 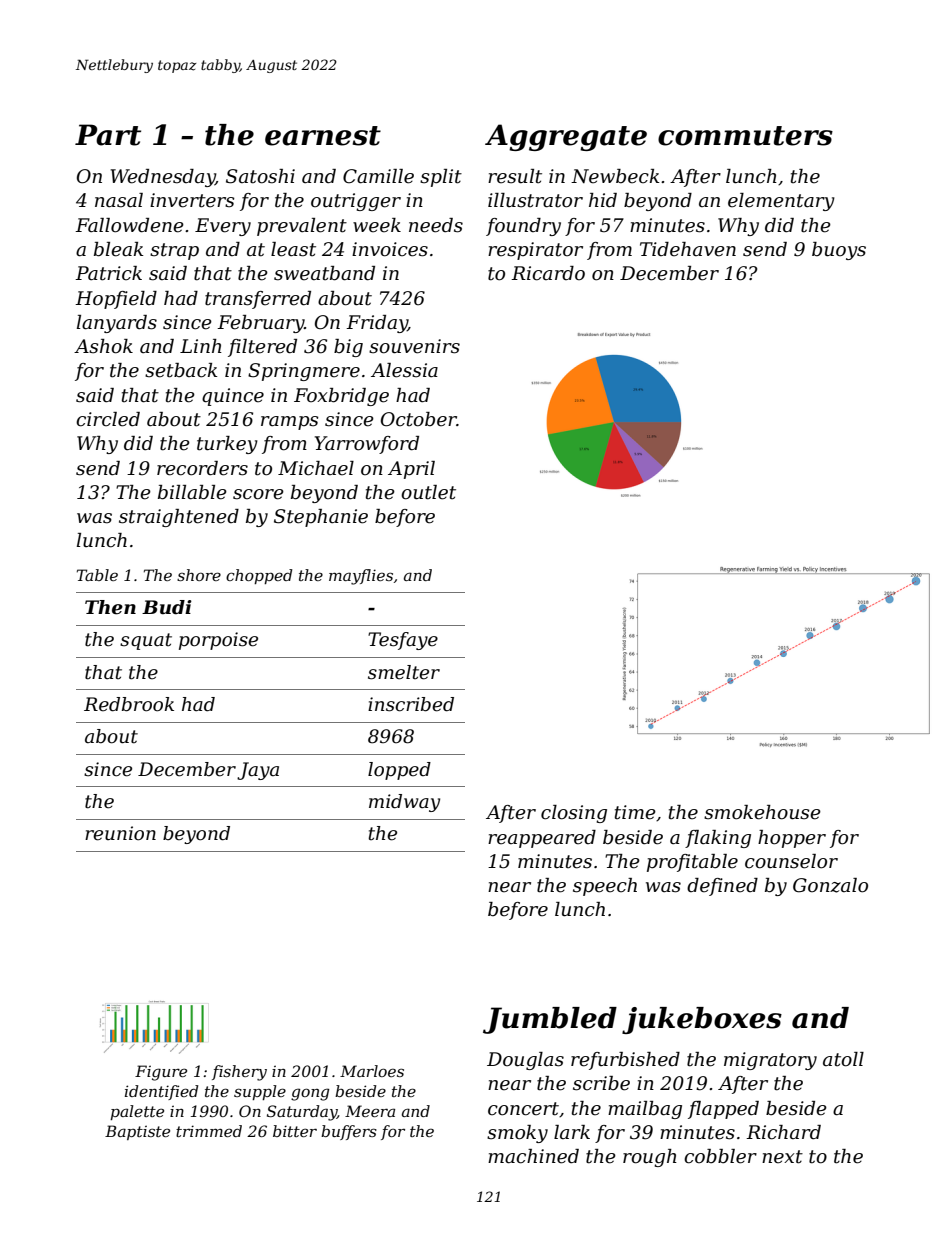 What do you see at coordinates (605, 887) in the screenshot?
I see `speech` at bounding box center [605, 887].
